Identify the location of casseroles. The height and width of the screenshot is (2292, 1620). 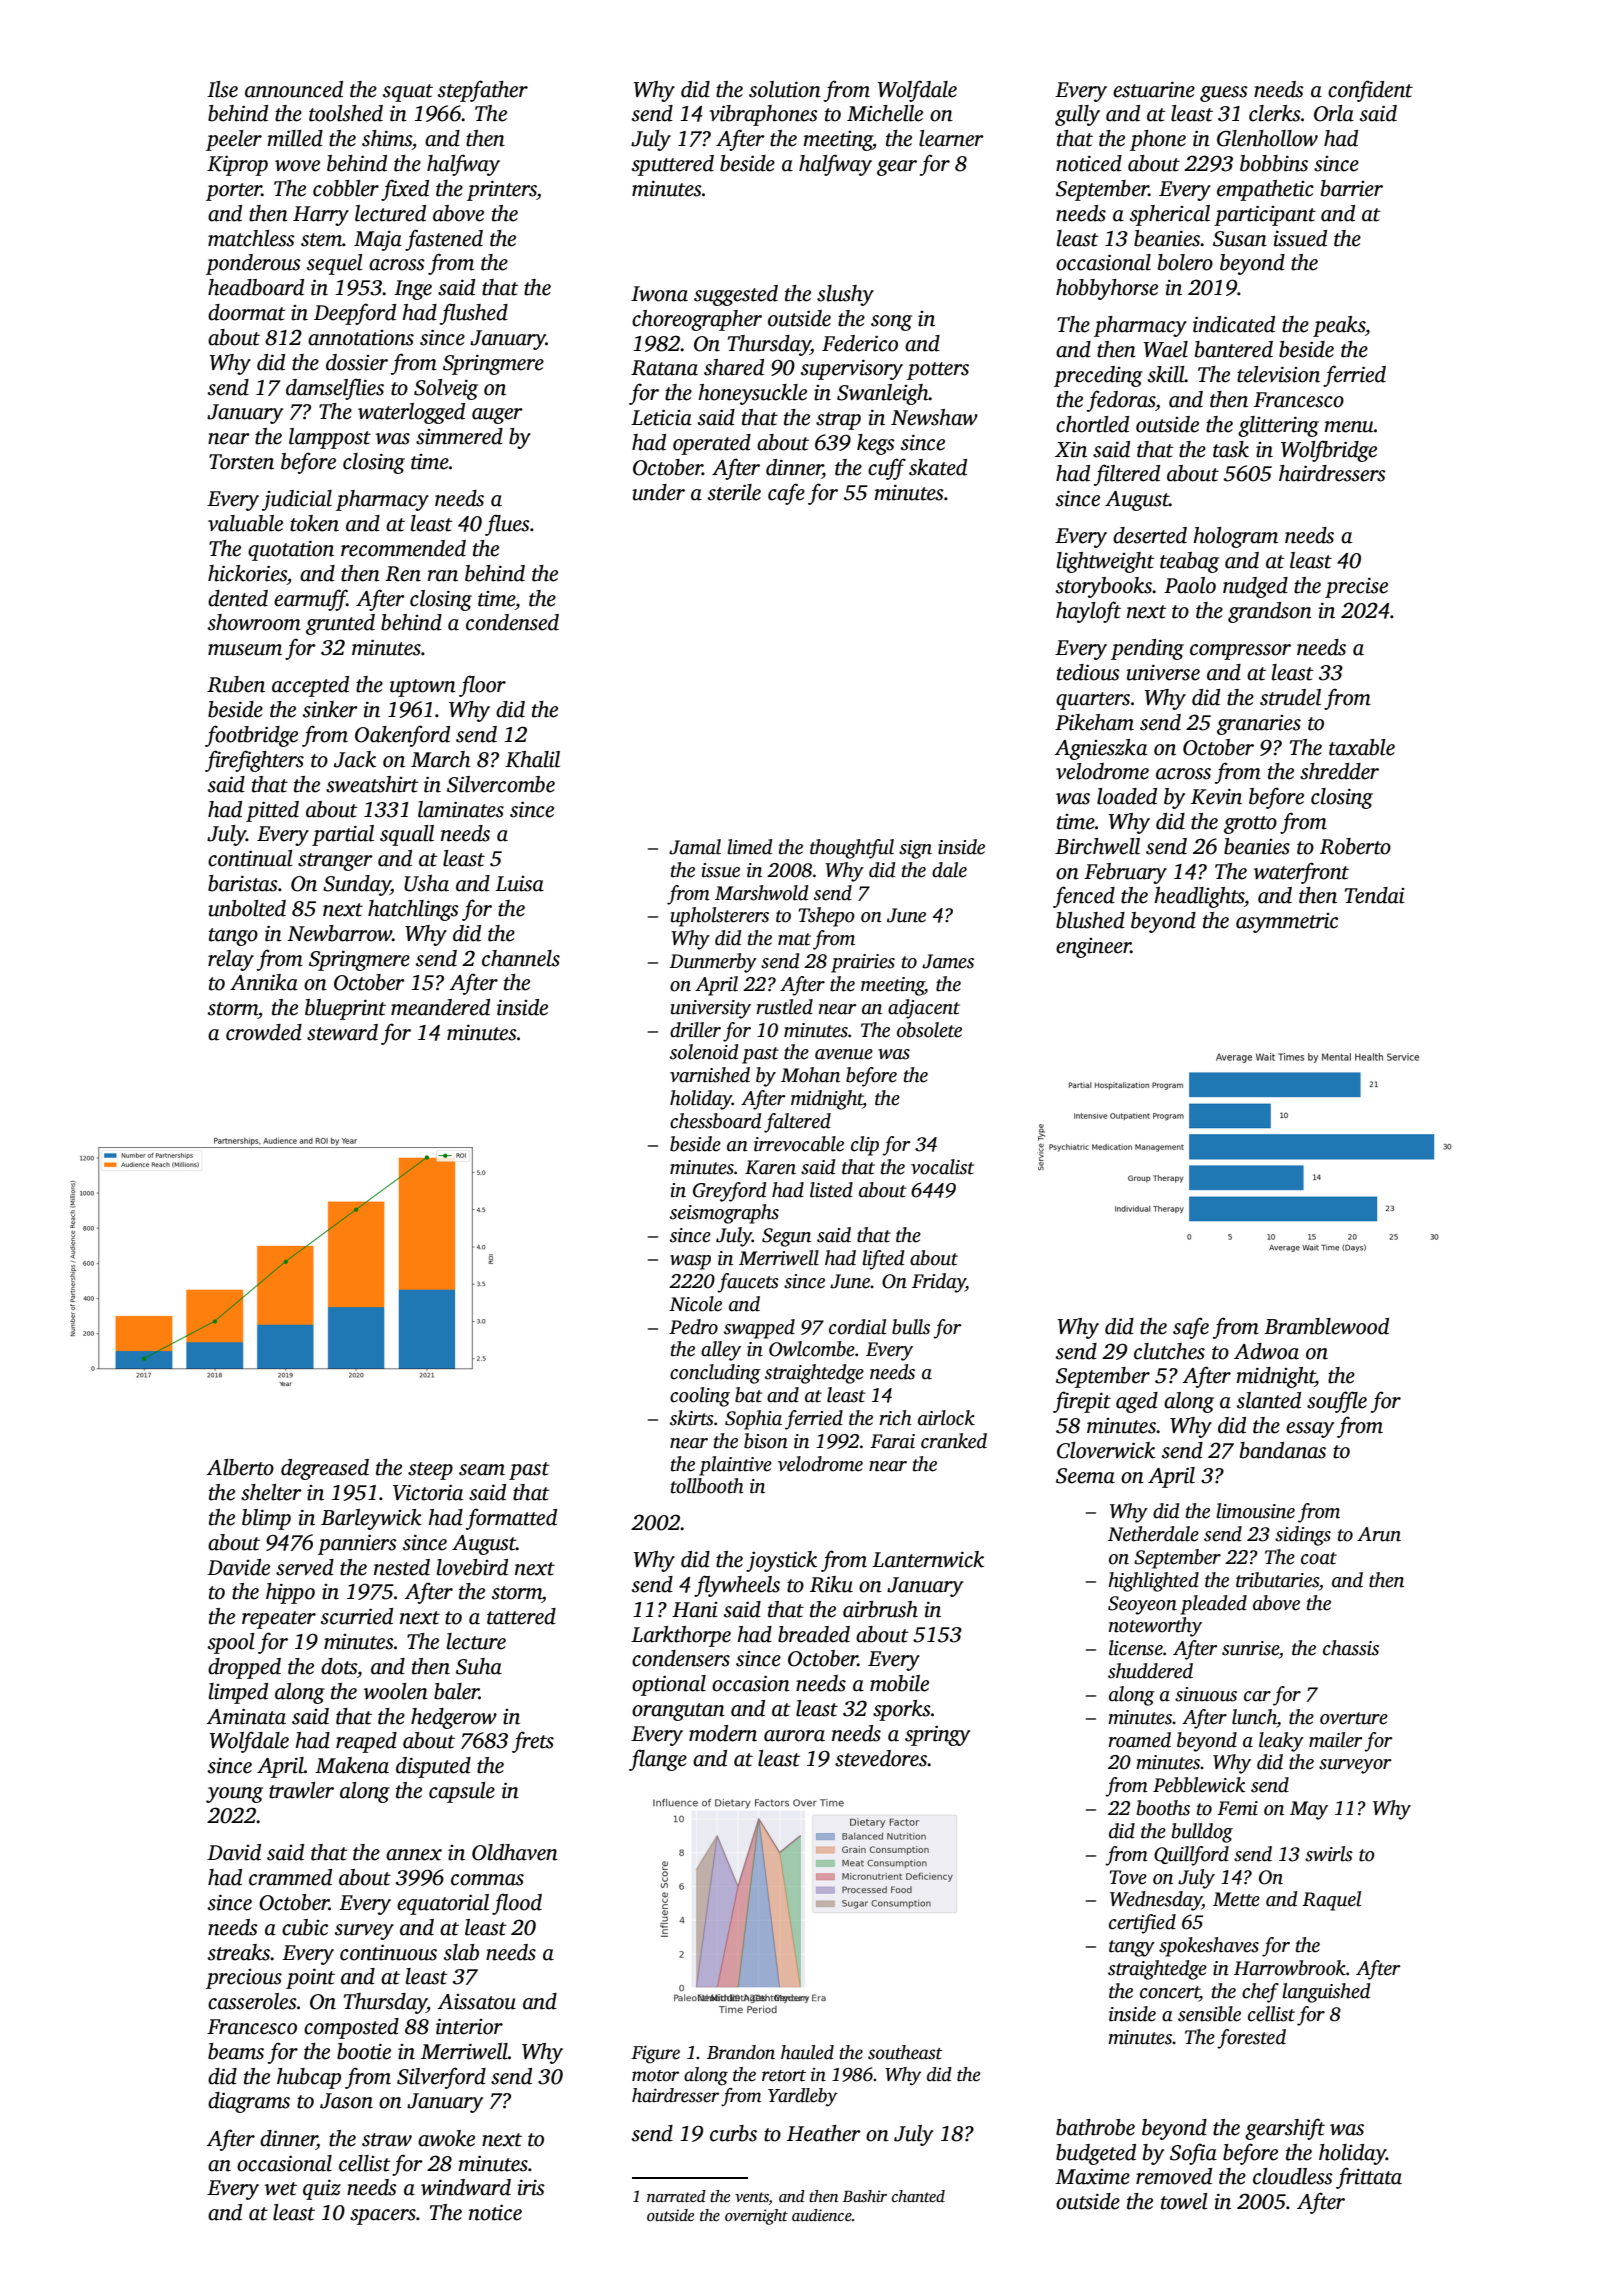
(252, 2001).
